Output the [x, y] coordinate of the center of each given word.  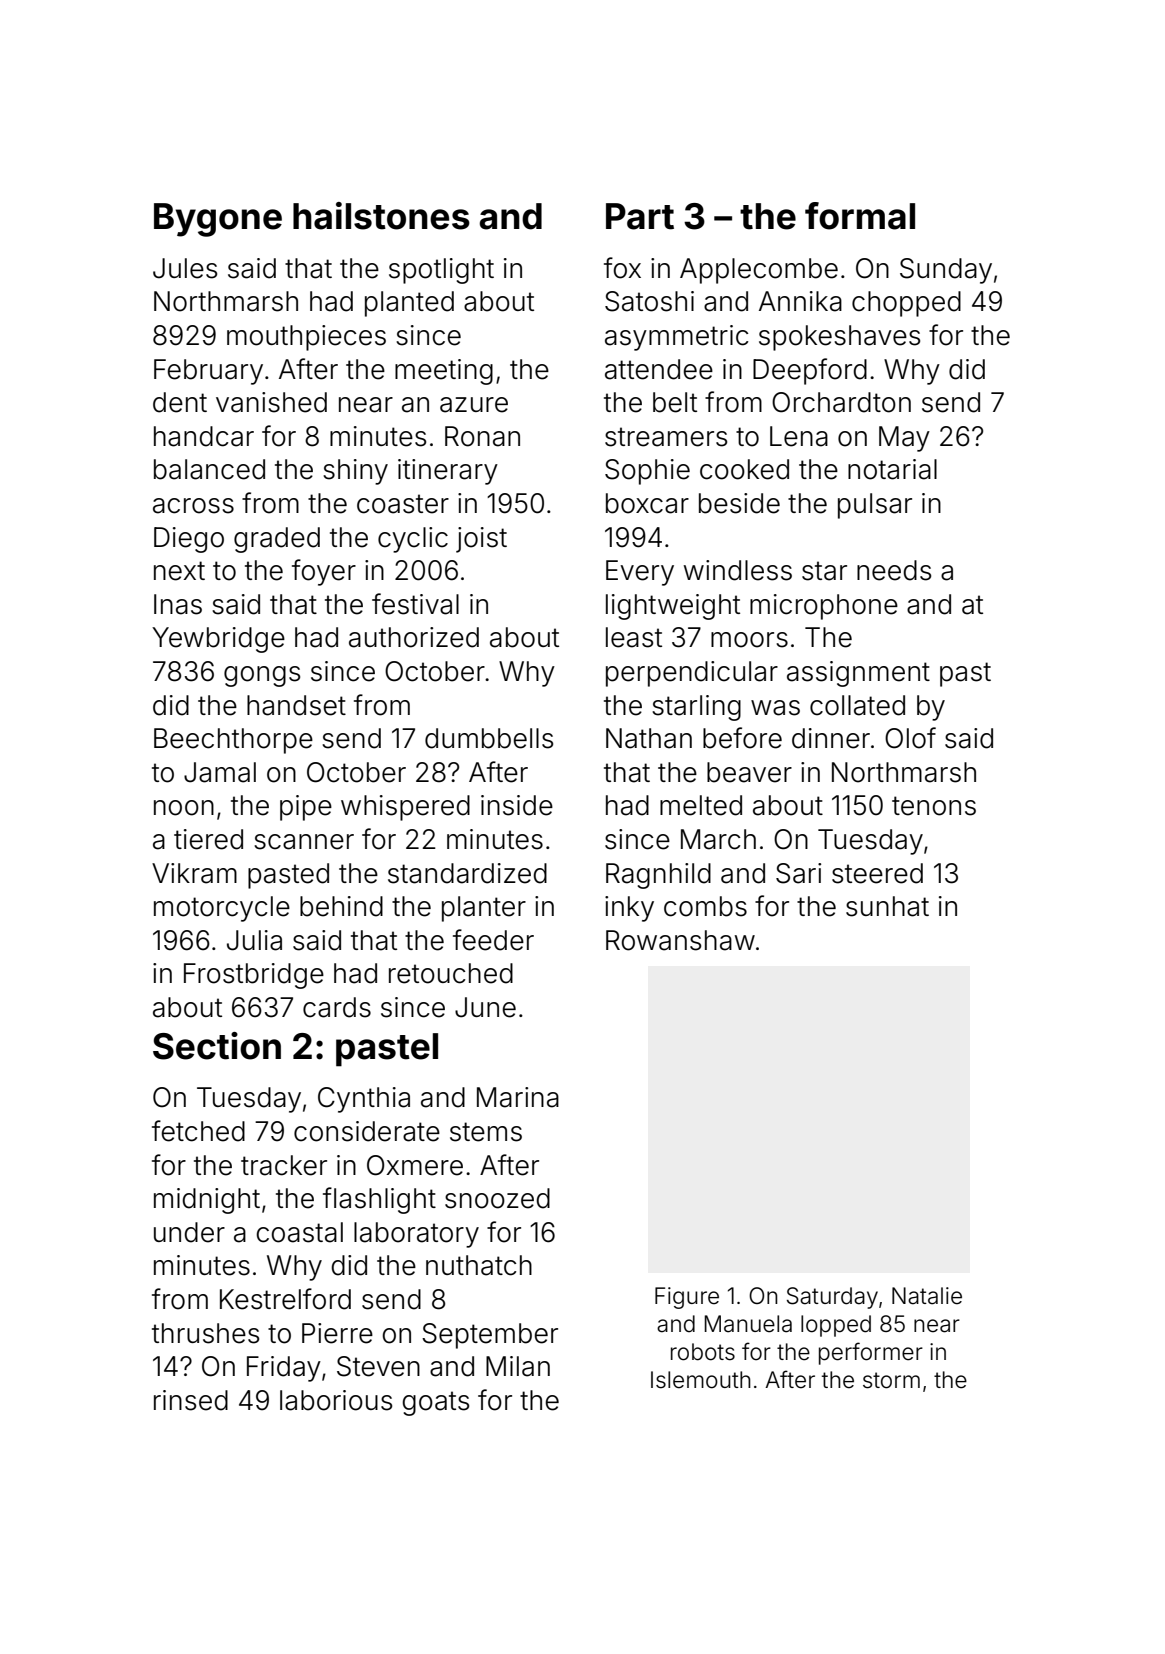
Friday [284, 1369]
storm [891, 1380]
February [208, 372]
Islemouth [701, 1380]
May [904, 439]
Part [640, 216]
